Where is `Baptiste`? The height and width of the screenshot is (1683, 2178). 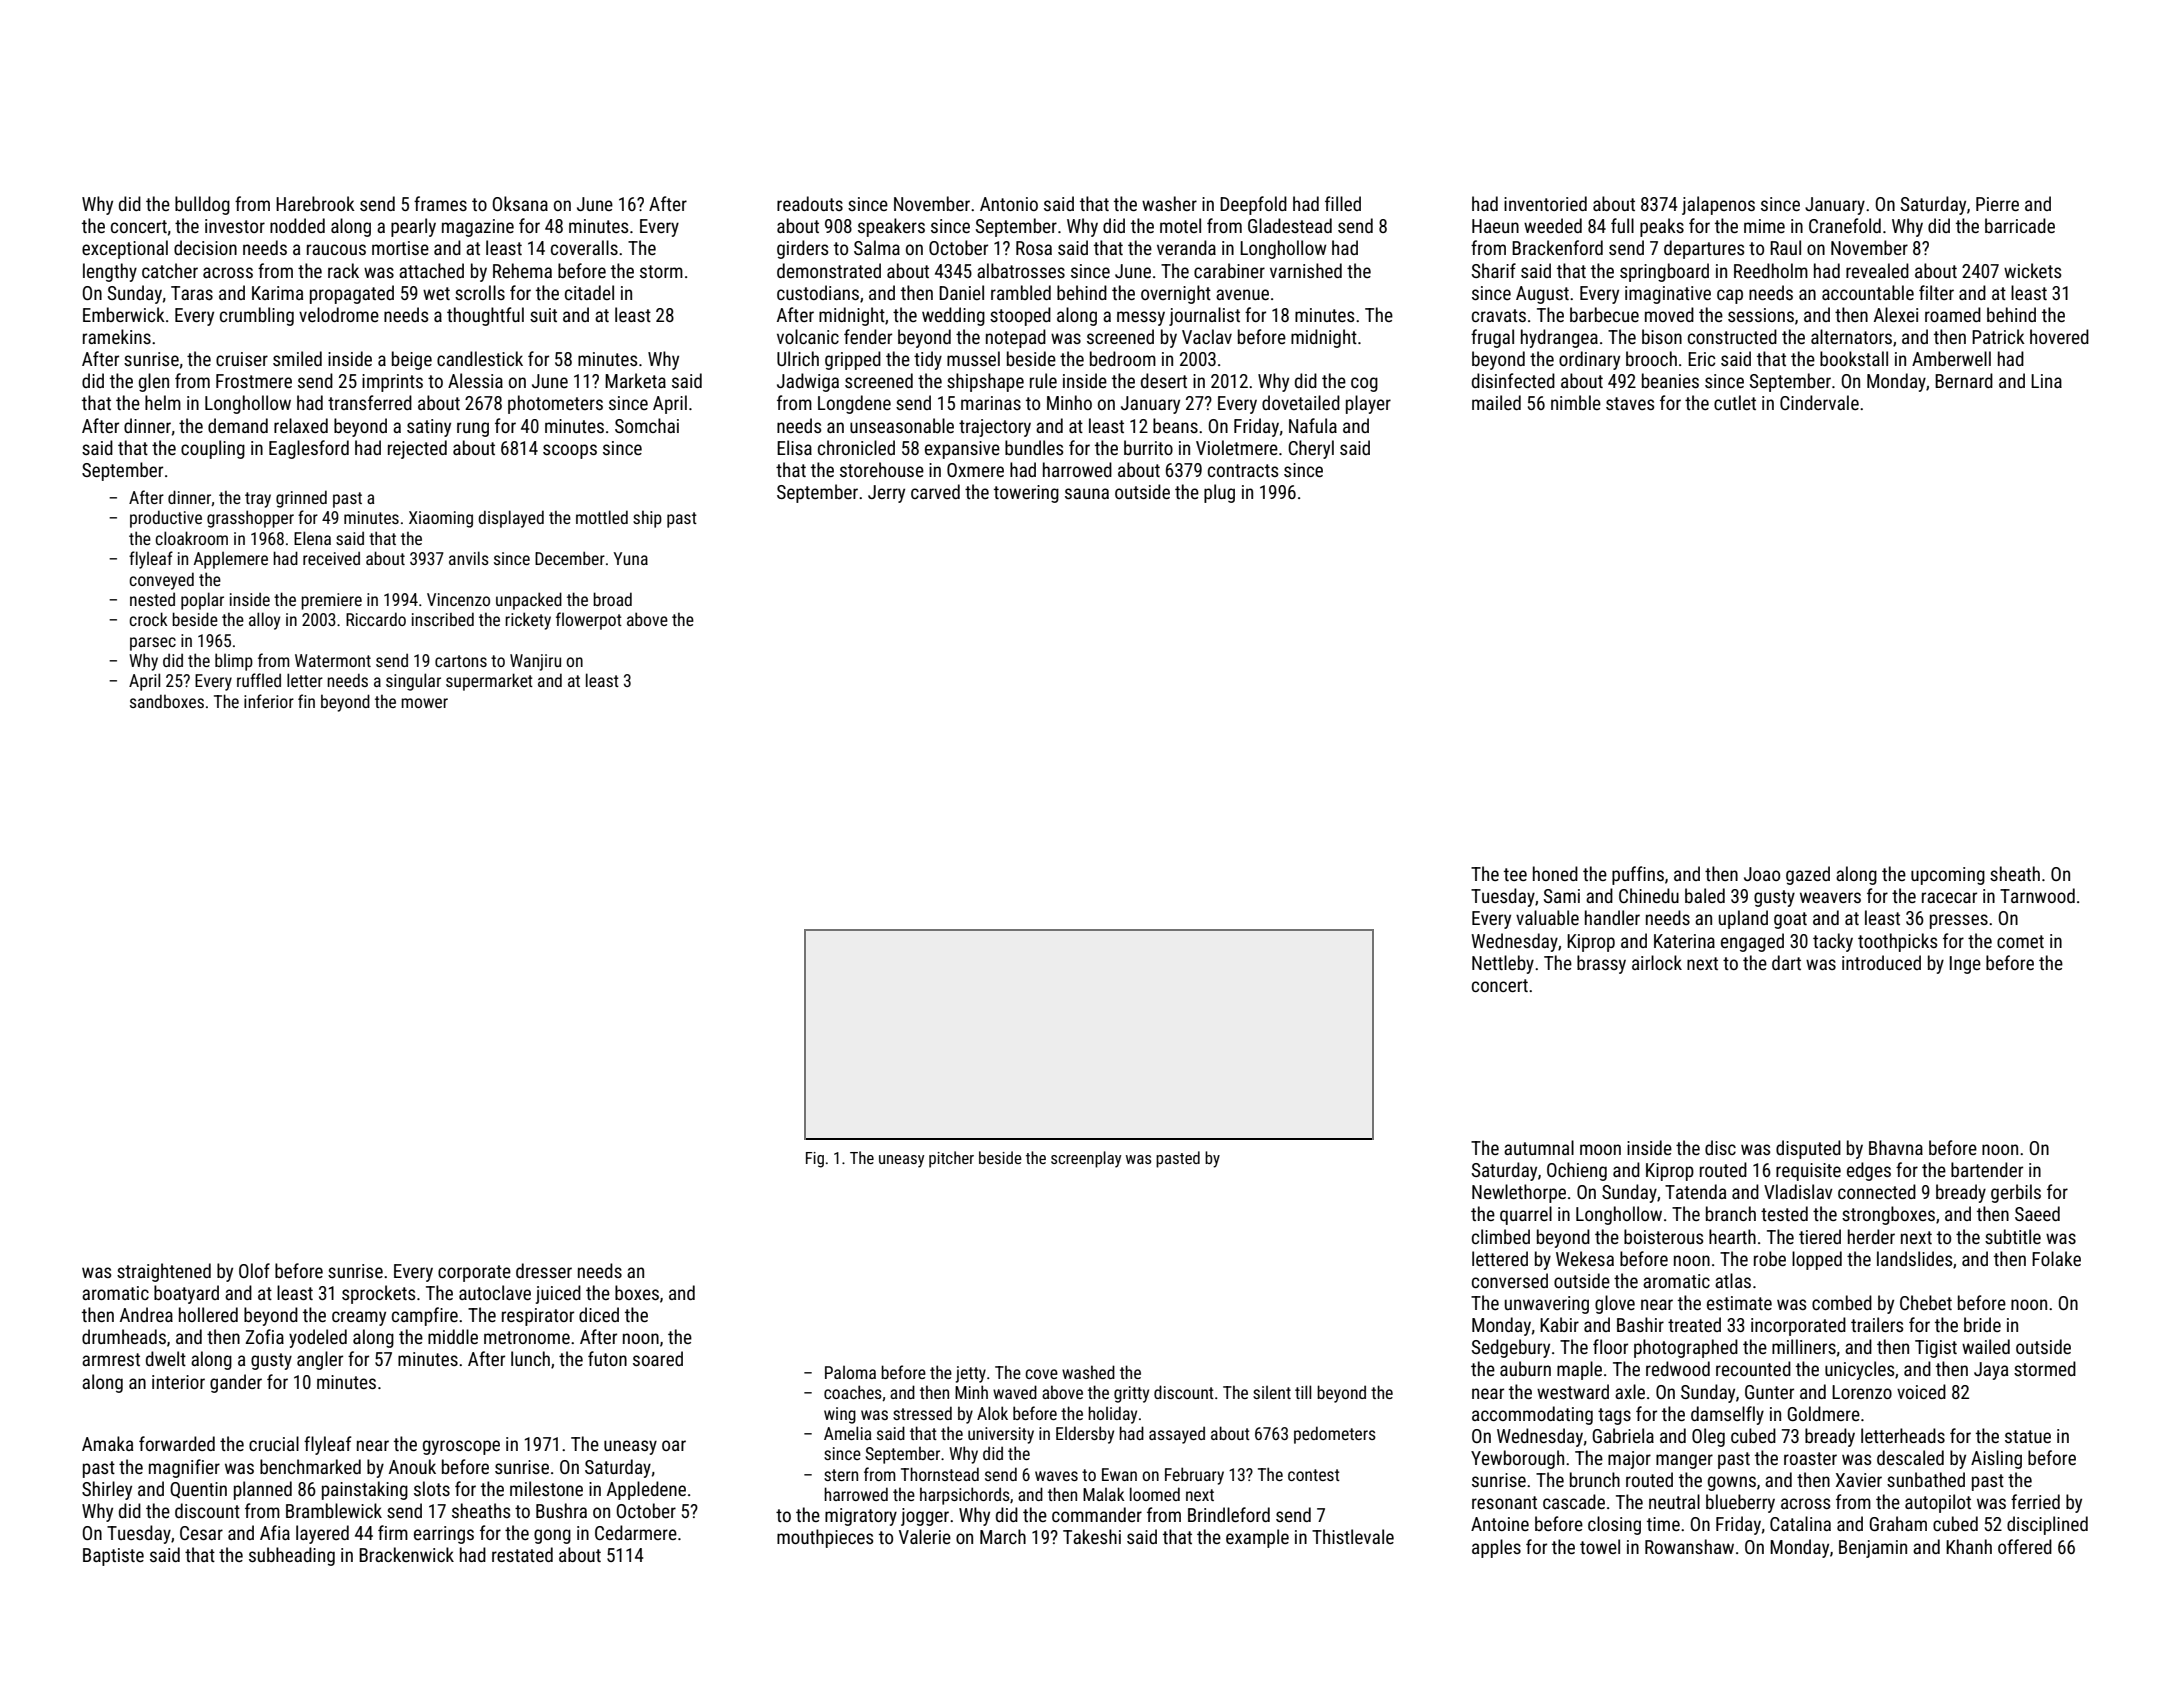 Baptiste is located at coordinates (113, 1557).
